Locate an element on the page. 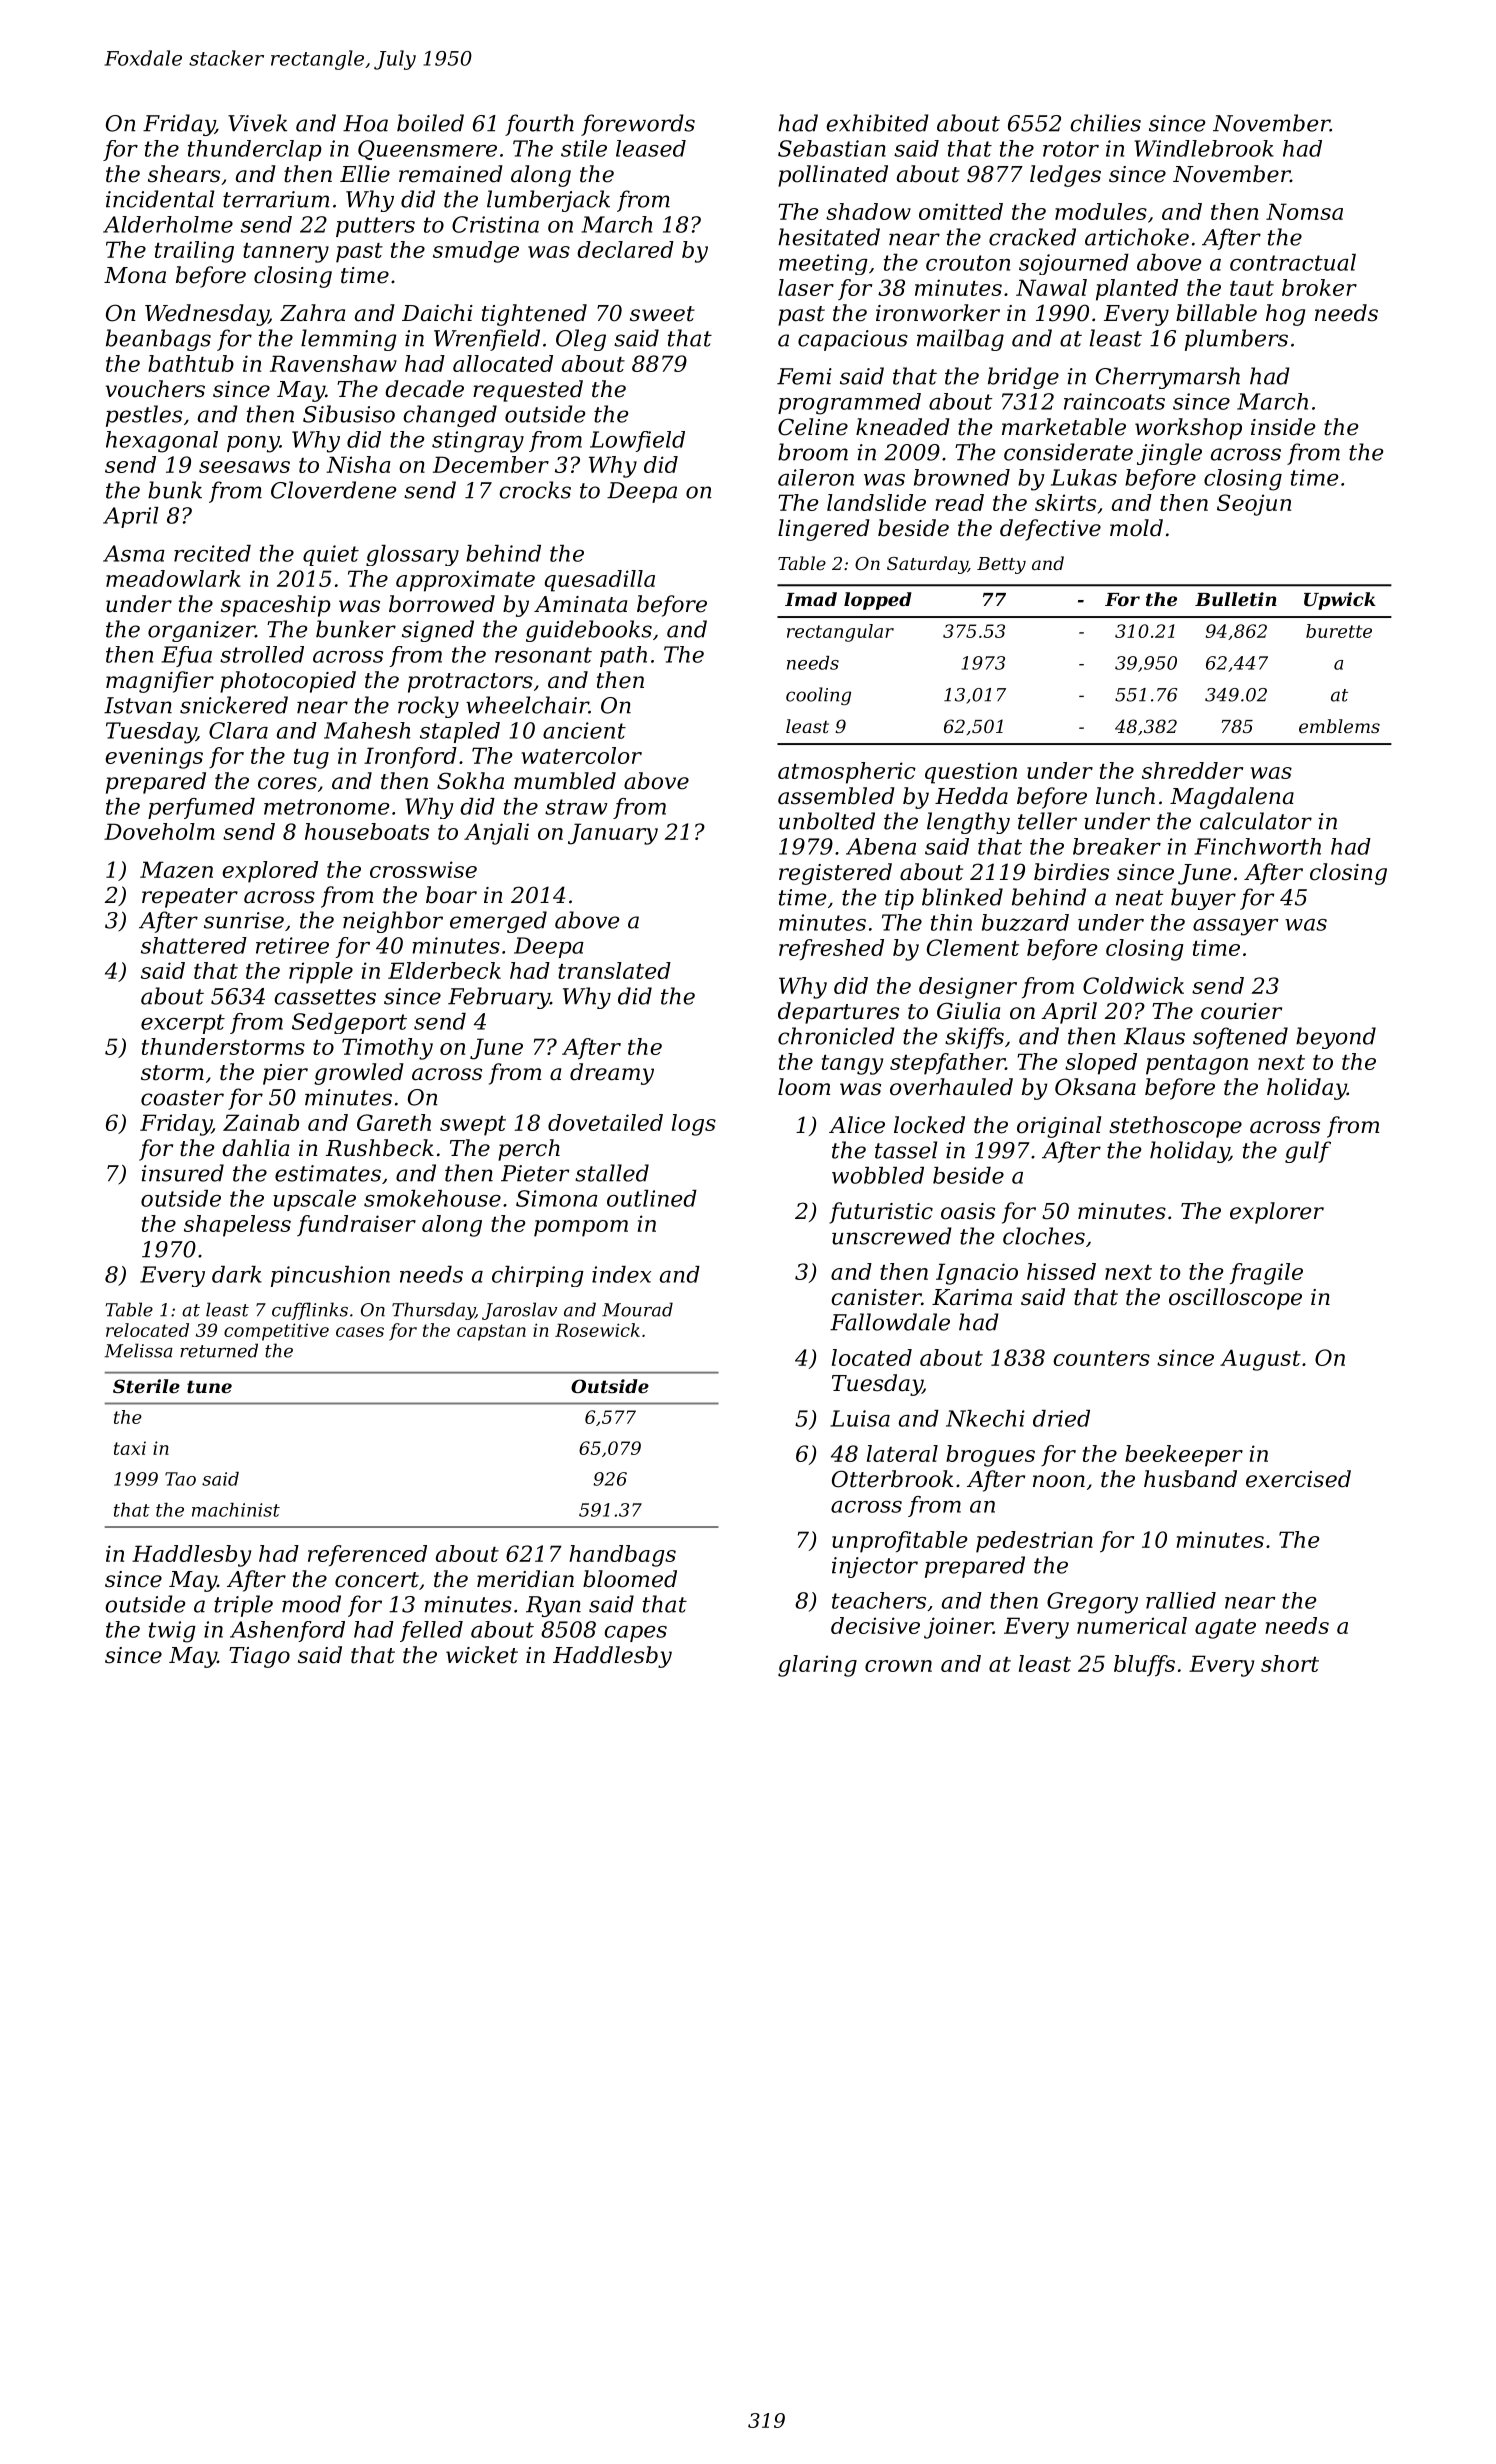 This image has height=2464, width=1496. houseboats is located at coordinates (367, 831).
